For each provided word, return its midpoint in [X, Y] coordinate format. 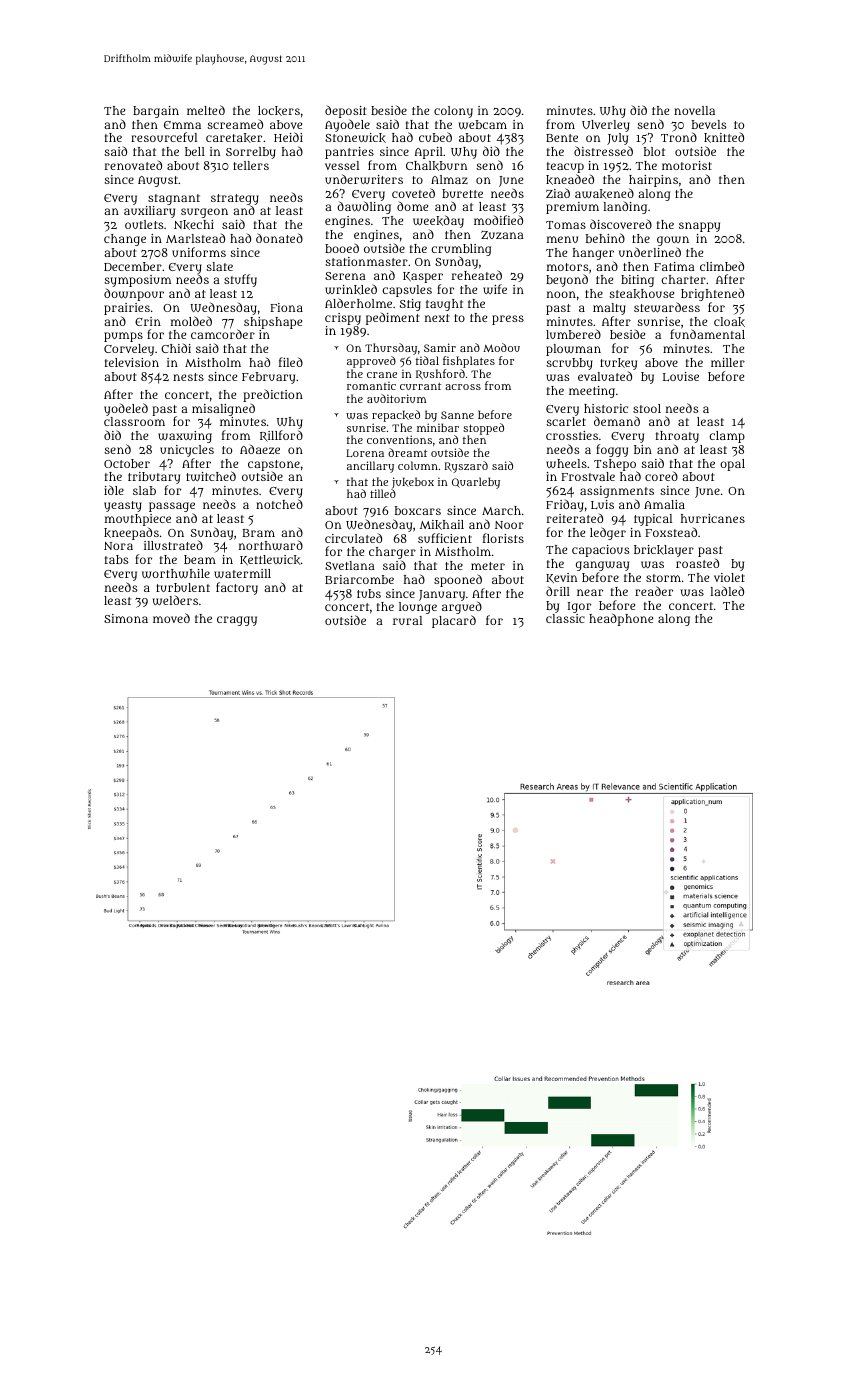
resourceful [164, 137]
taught [444, 305]
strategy [235, 200]
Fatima [674, 266]
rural [407, 620]
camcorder [223, 334]
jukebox [413, 483]
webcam [483, 124]
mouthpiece [138, 520]
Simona [126, 618]
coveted [413, 193]
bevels [709, 124]
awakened [604, 193]
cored [661, 476]
